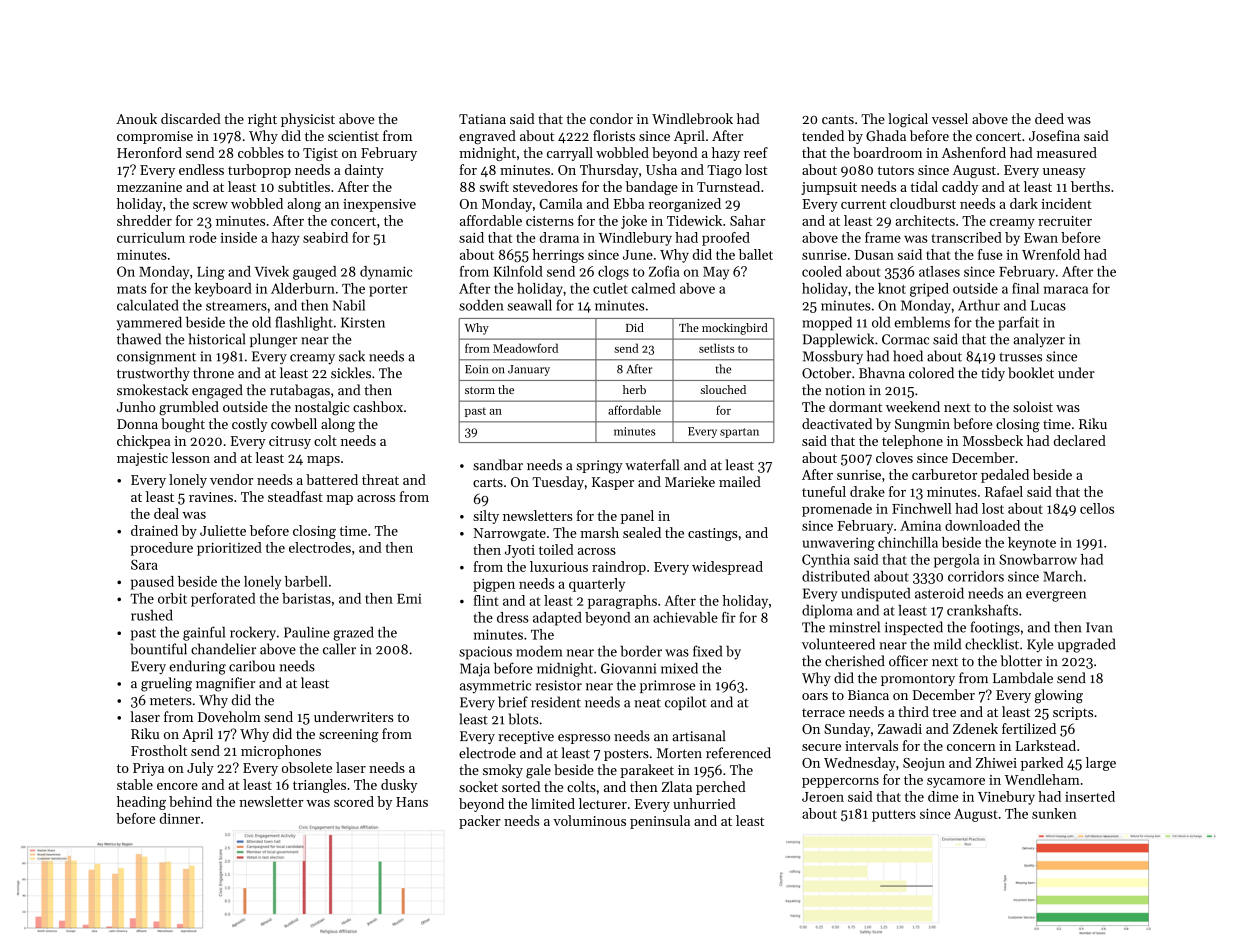 The image size is (1233, 952). I want to click on Priya, so click(148, 769).
